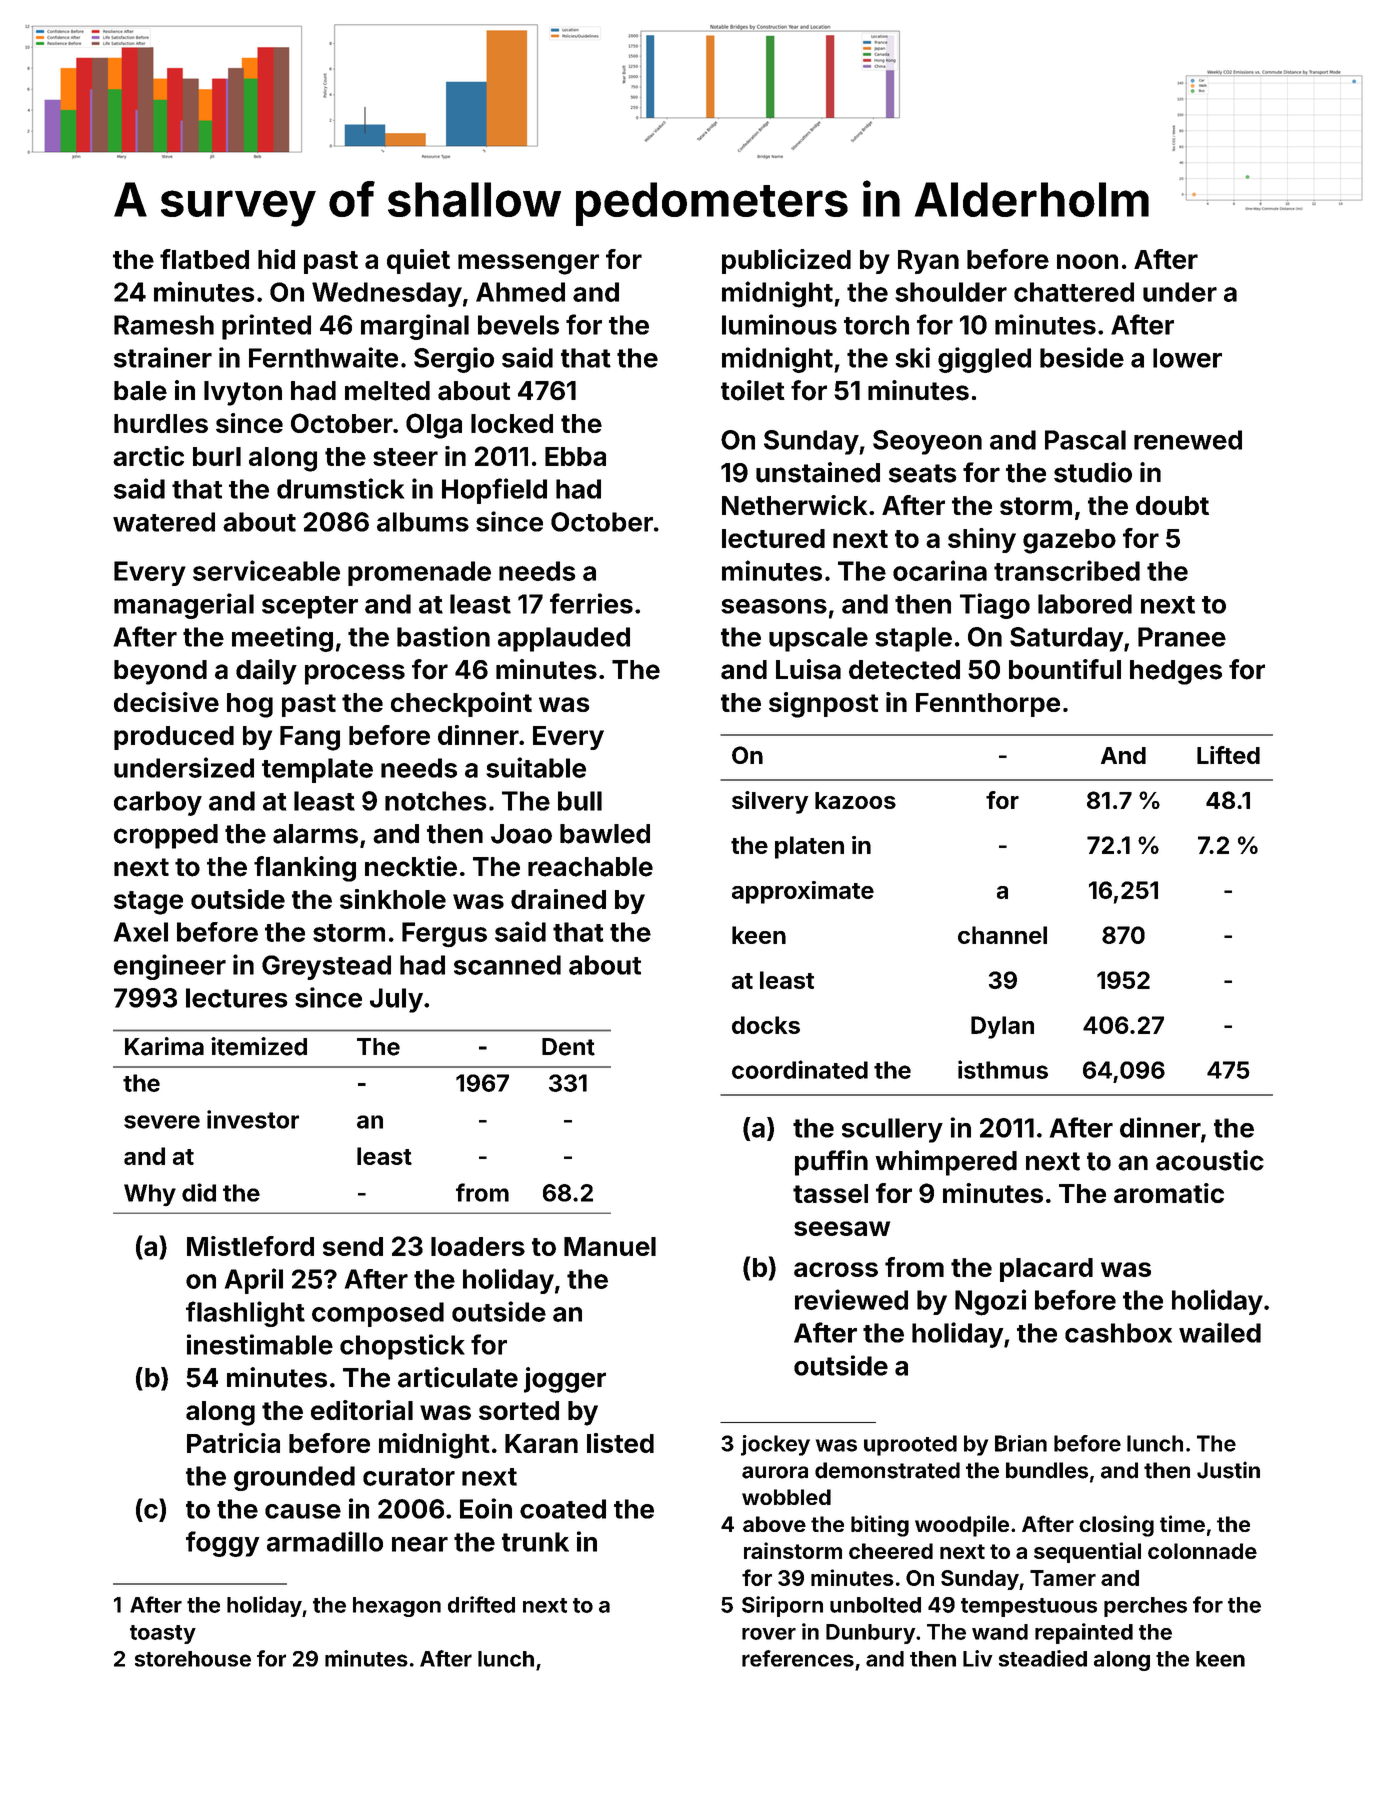 Image resolution: width=1386 pixels, height=1794 pixels. What do you see at coordinates (259, 1046) in the page?
I see `itemized` at bounding box center [259, 1046].
